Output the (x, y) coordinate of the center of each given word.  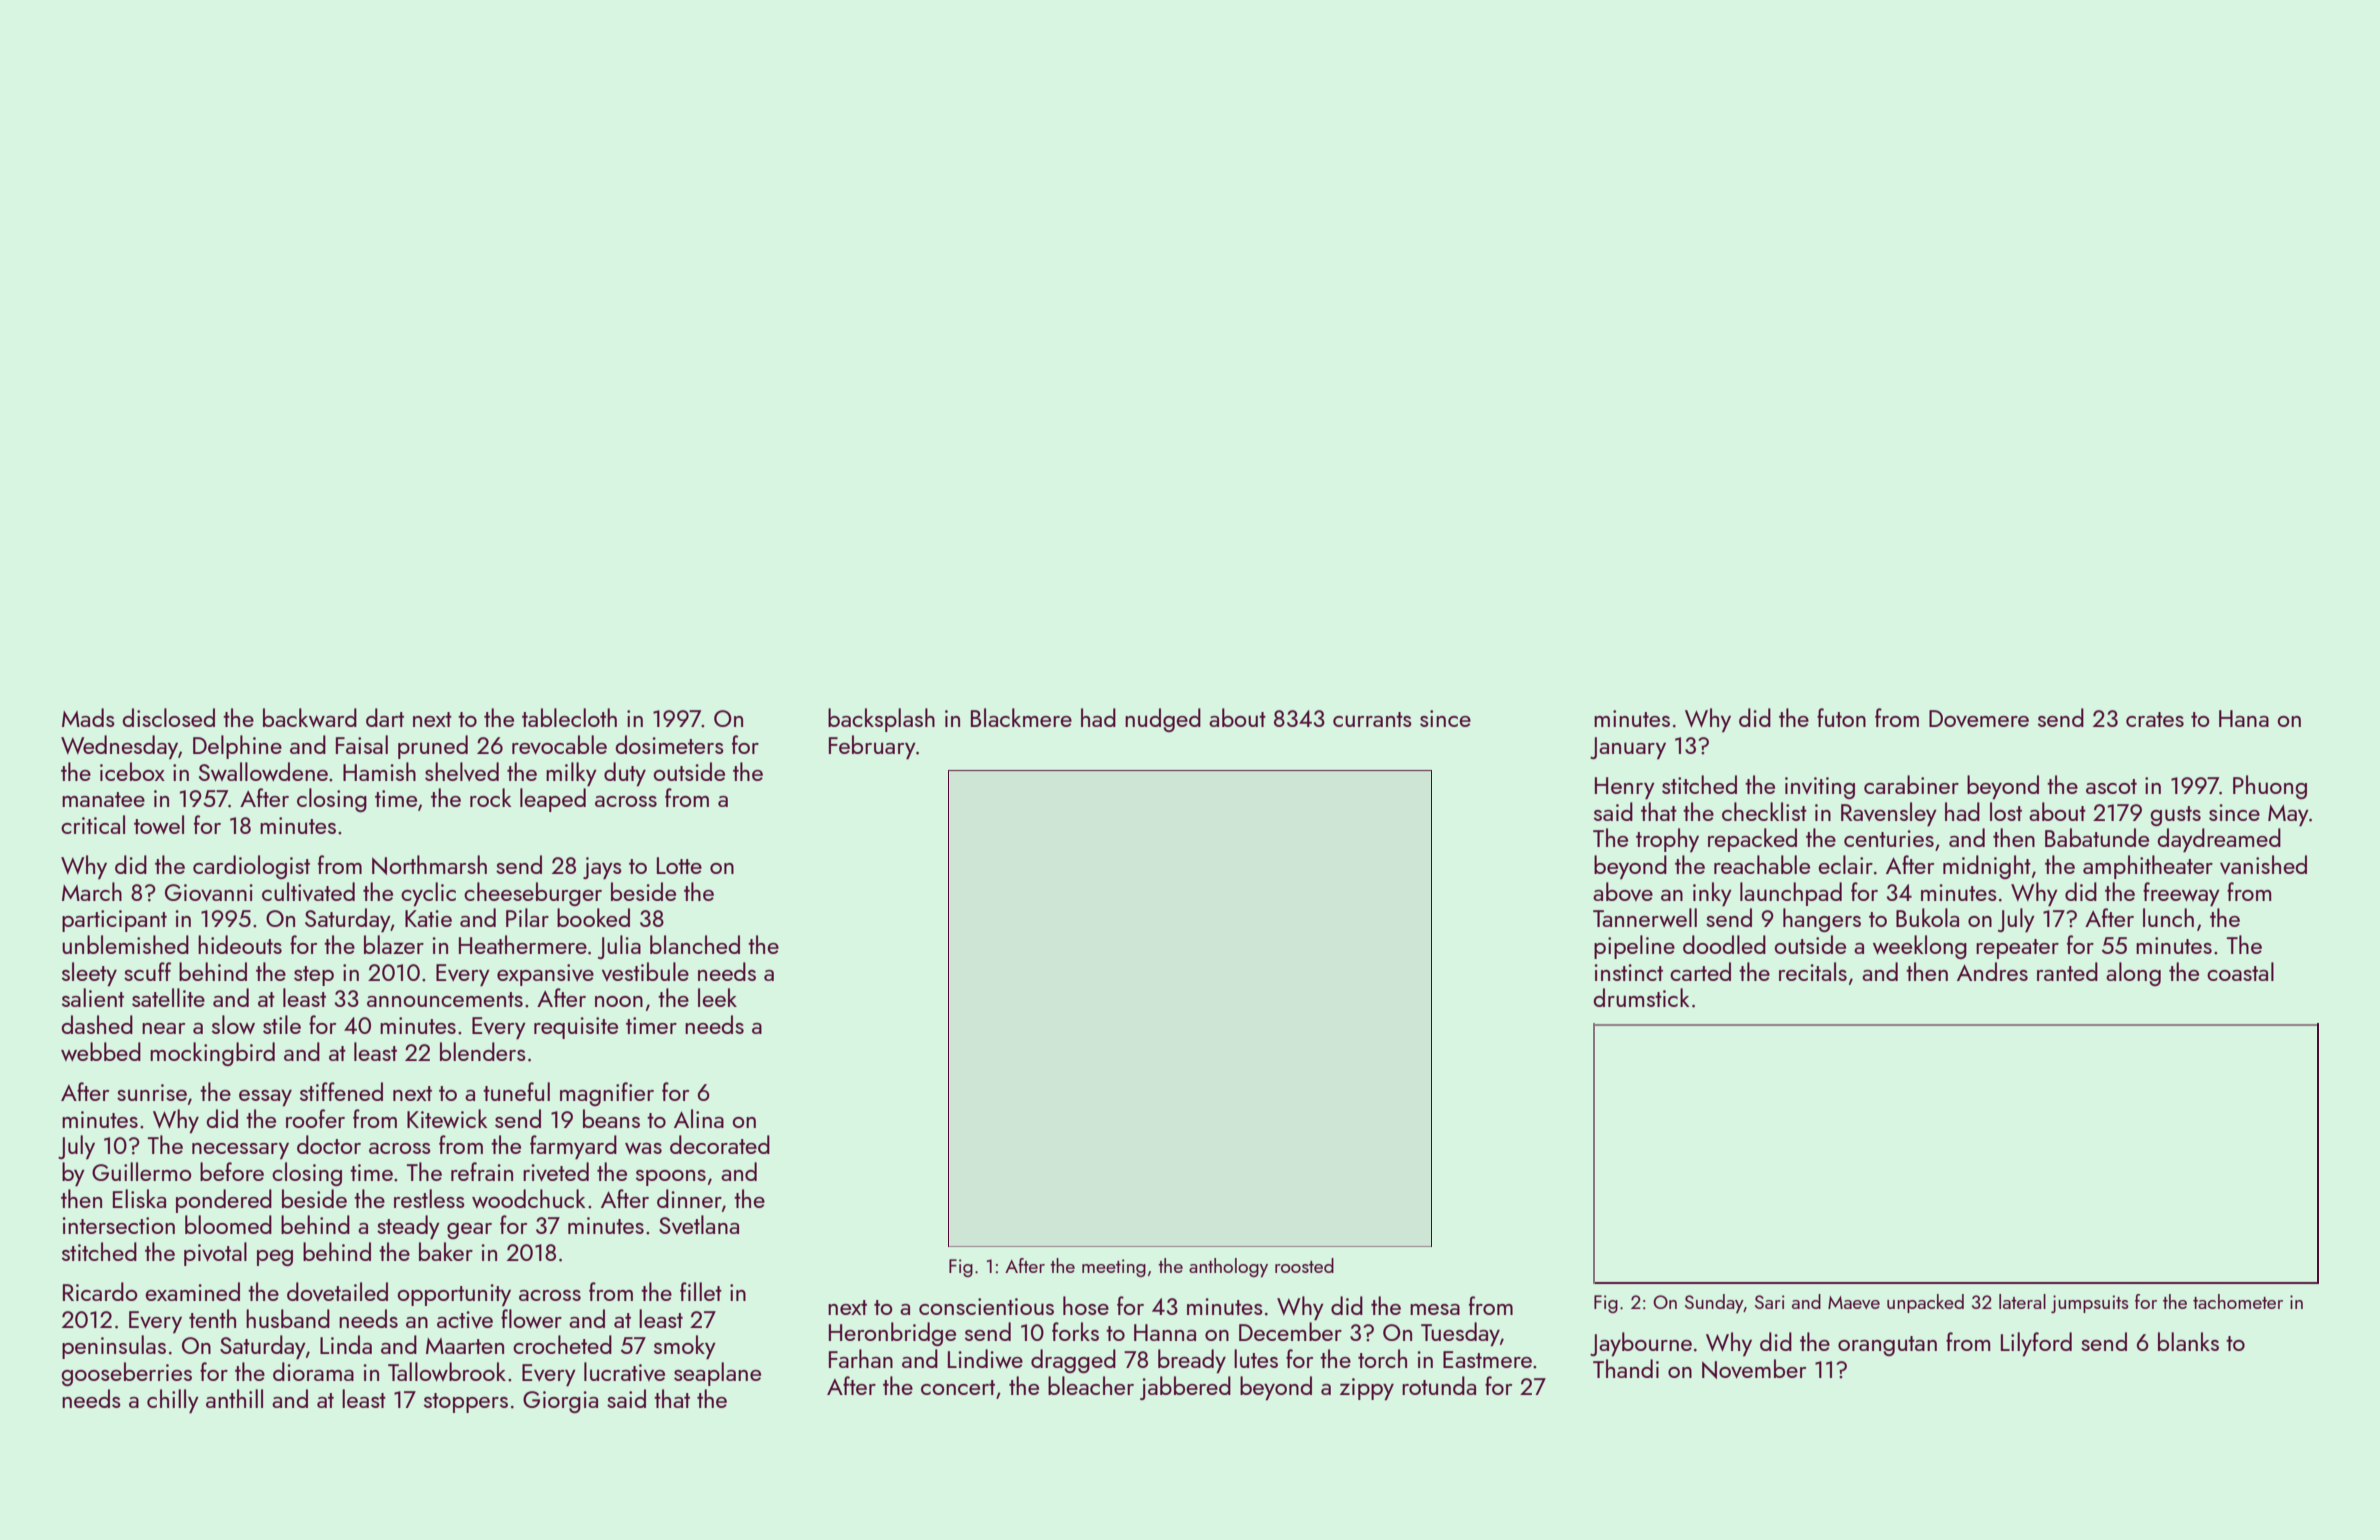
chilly (173, 1401)
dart (385, 717)
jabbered (1185, 1388)
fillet (701, 1291)
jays (602, 868)
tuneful (516, 1091)
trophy (1667, 840)
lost (2006, 811)
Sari (1770, 1302)
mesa (1435, 1309)
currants (1372, 719)
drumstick (1641, 997)
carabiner (1911, 784)
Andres (1992, 971)
